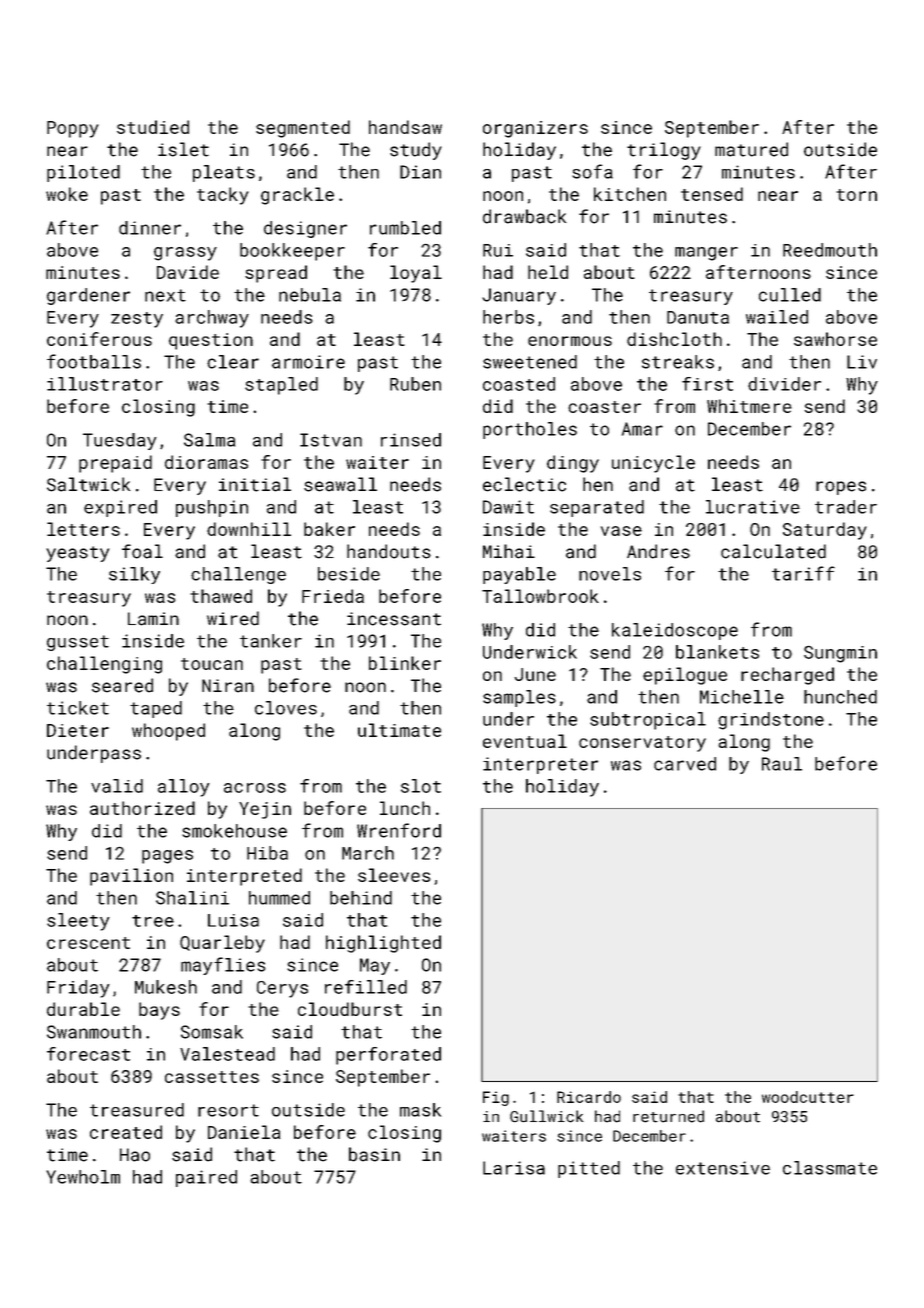 This screenshot has height=1308, width=924. I want to click on basin, so click(374, 1154).
